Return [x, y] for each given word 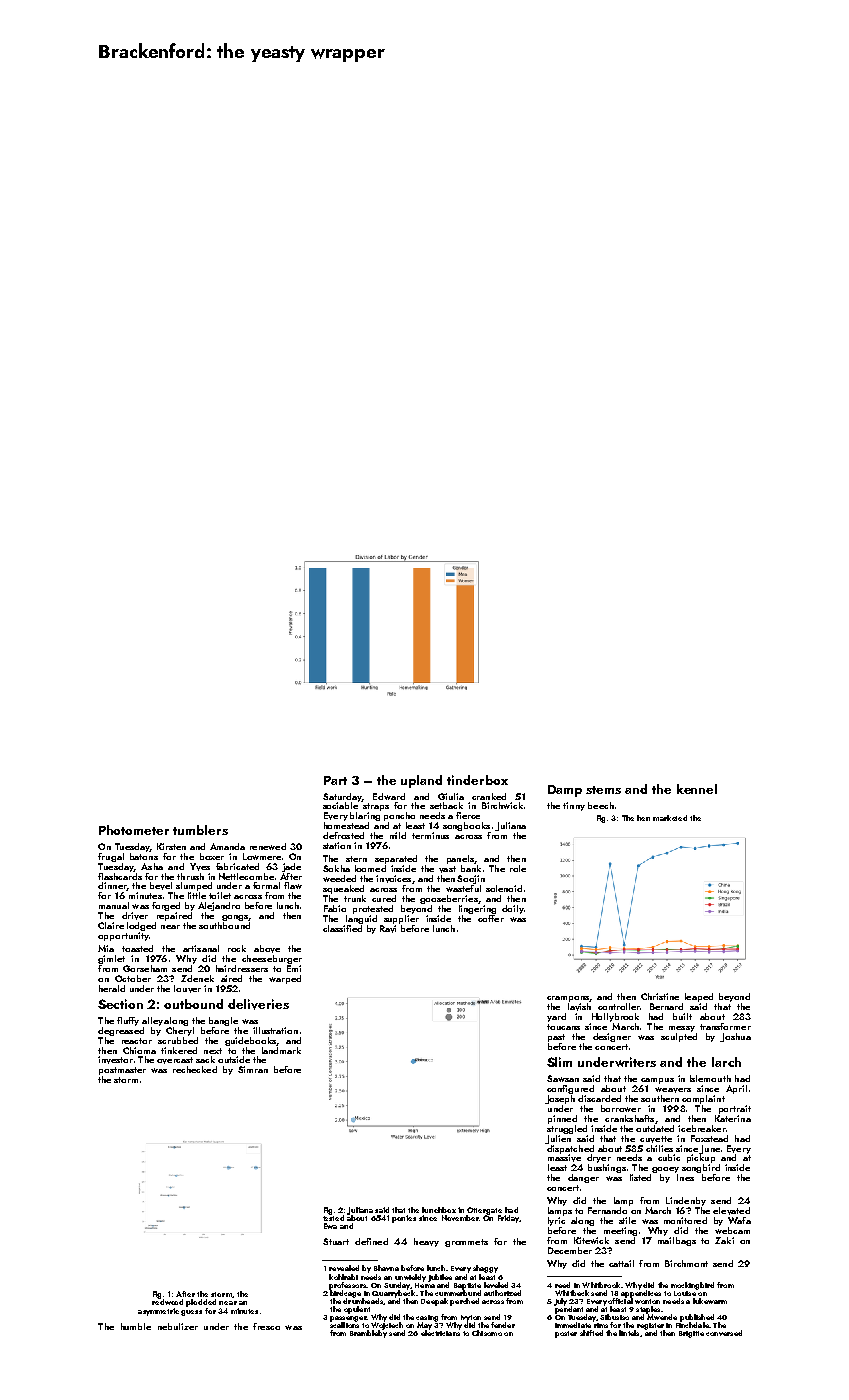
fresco [266, 1326]
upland [421, 781]
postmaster [122, 1071]
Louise [685, 1293]
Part [335, 780]
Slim [559, 1062]
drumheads [363, 1301]
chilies [659, 1148]
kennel [697, 789]
